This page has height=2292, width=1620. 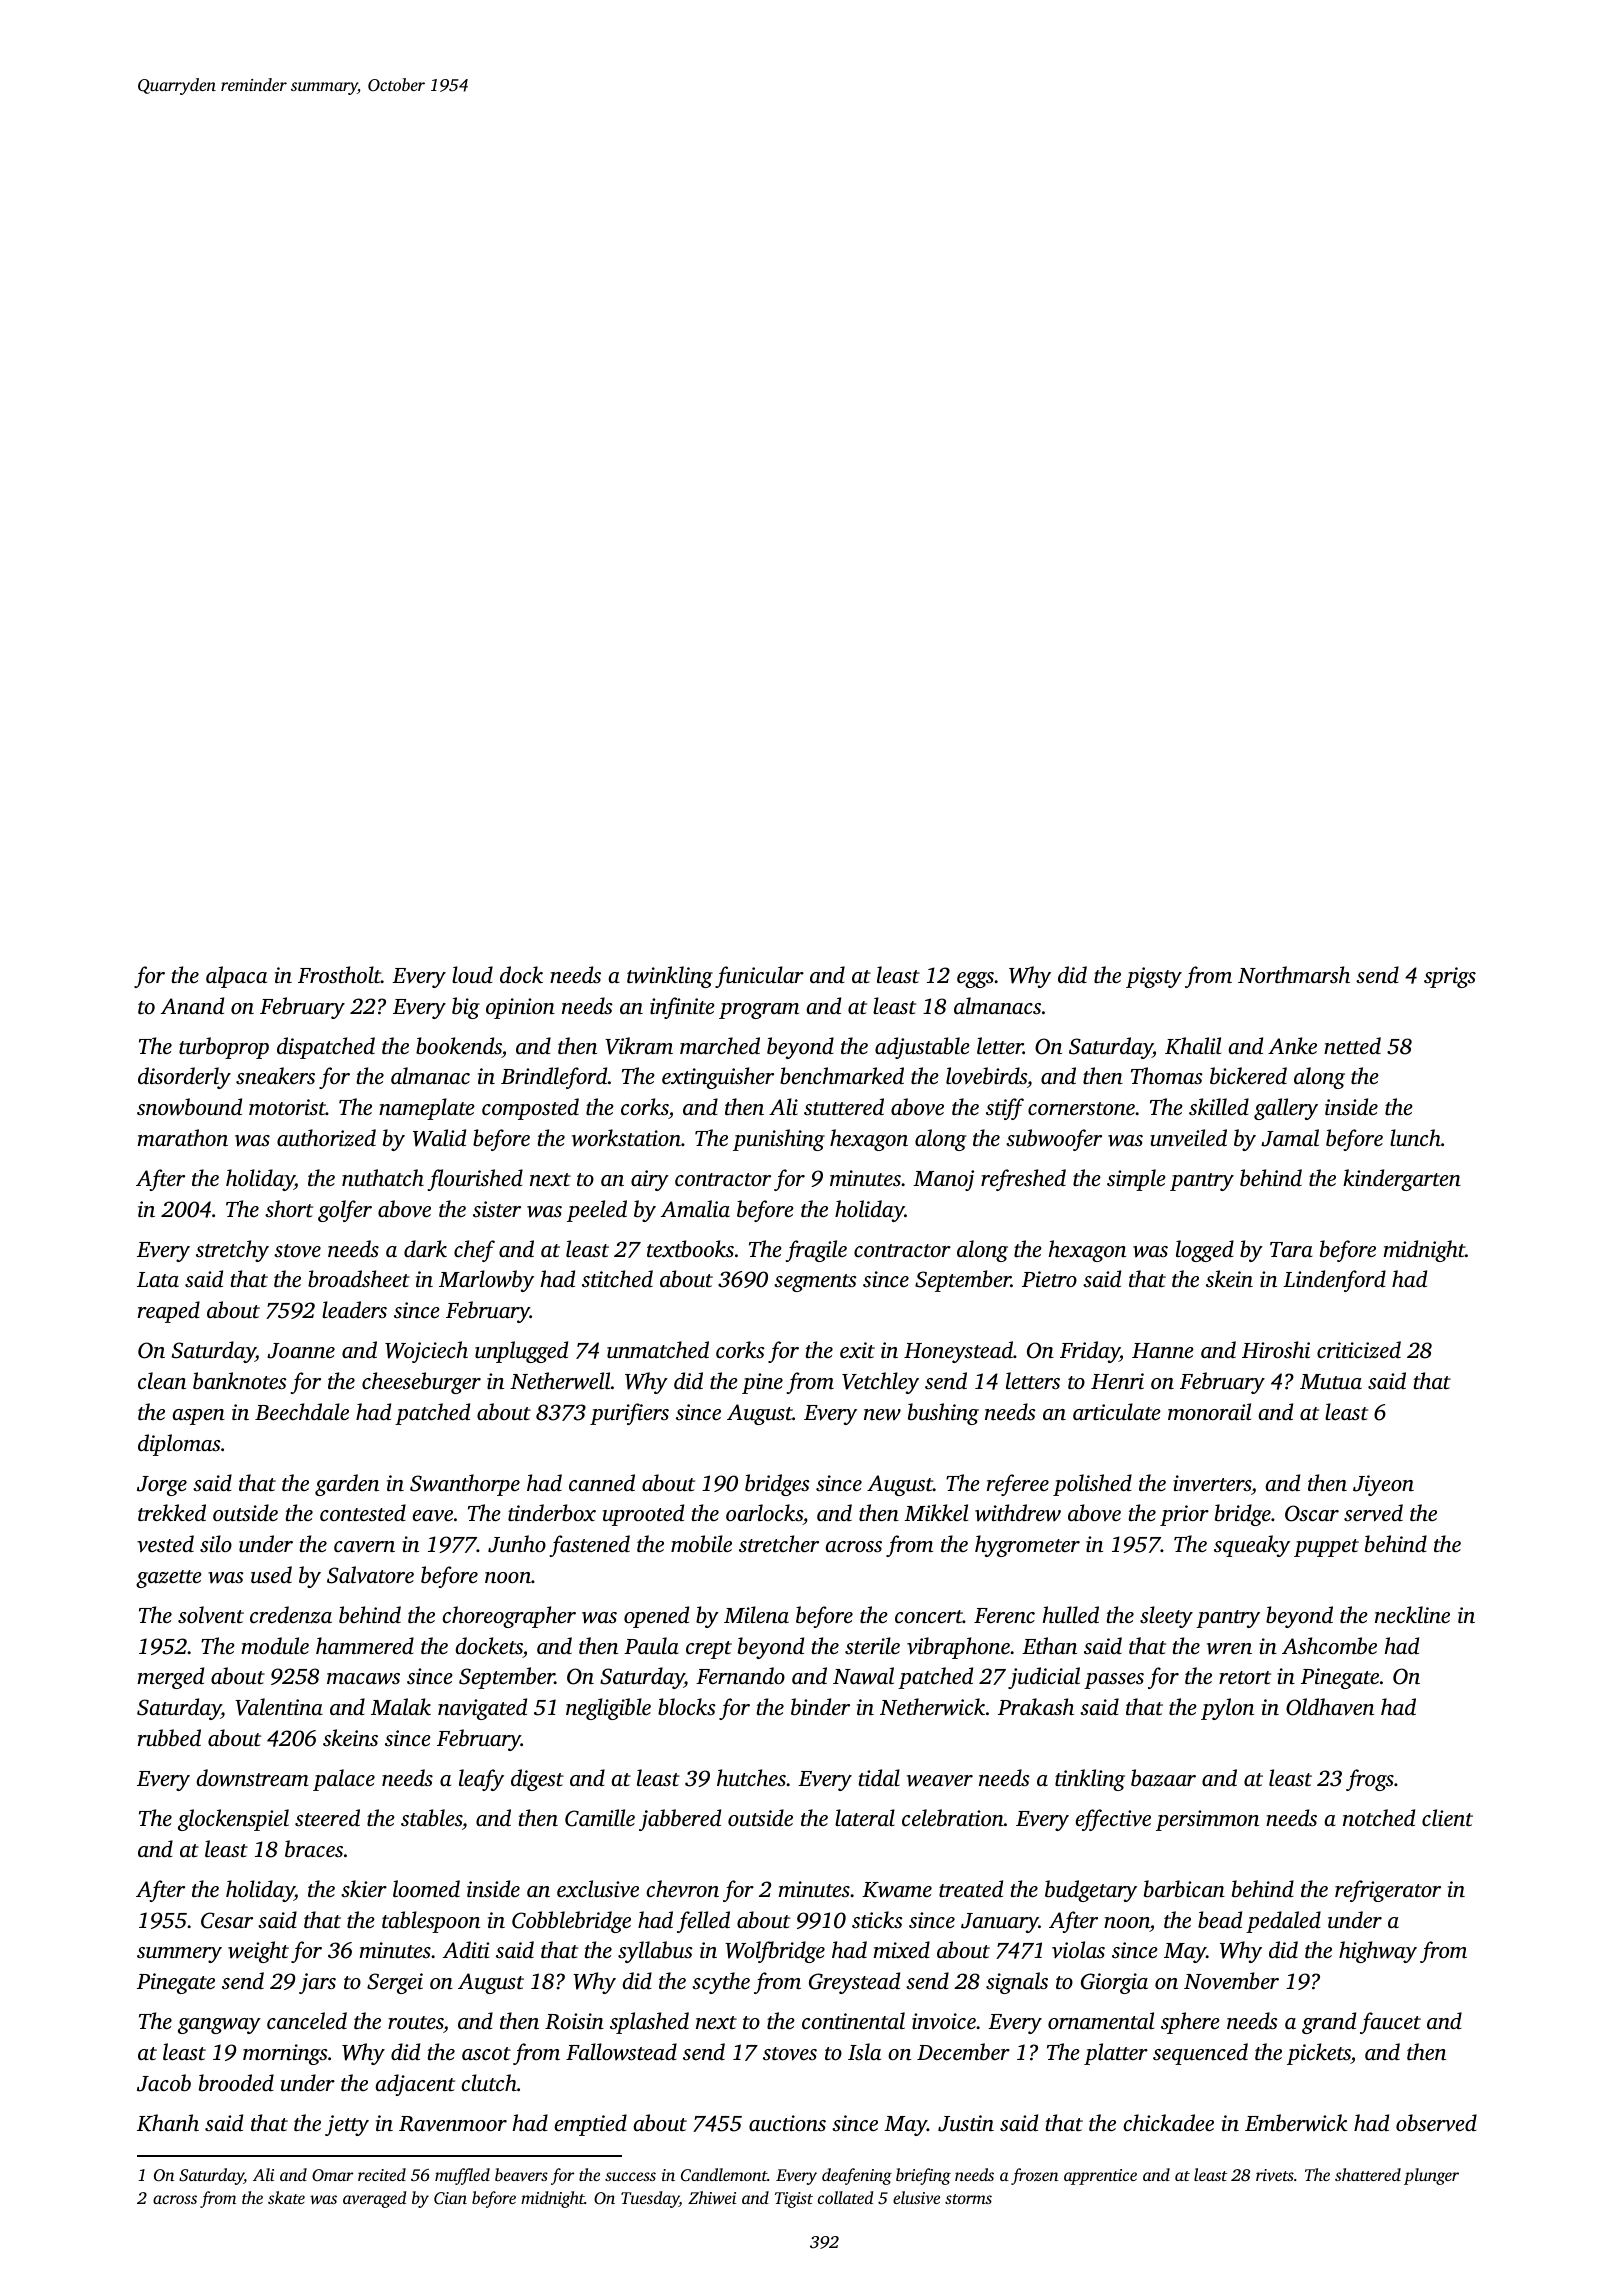 I want to click on passes, so click(x=1114, y=1681).
